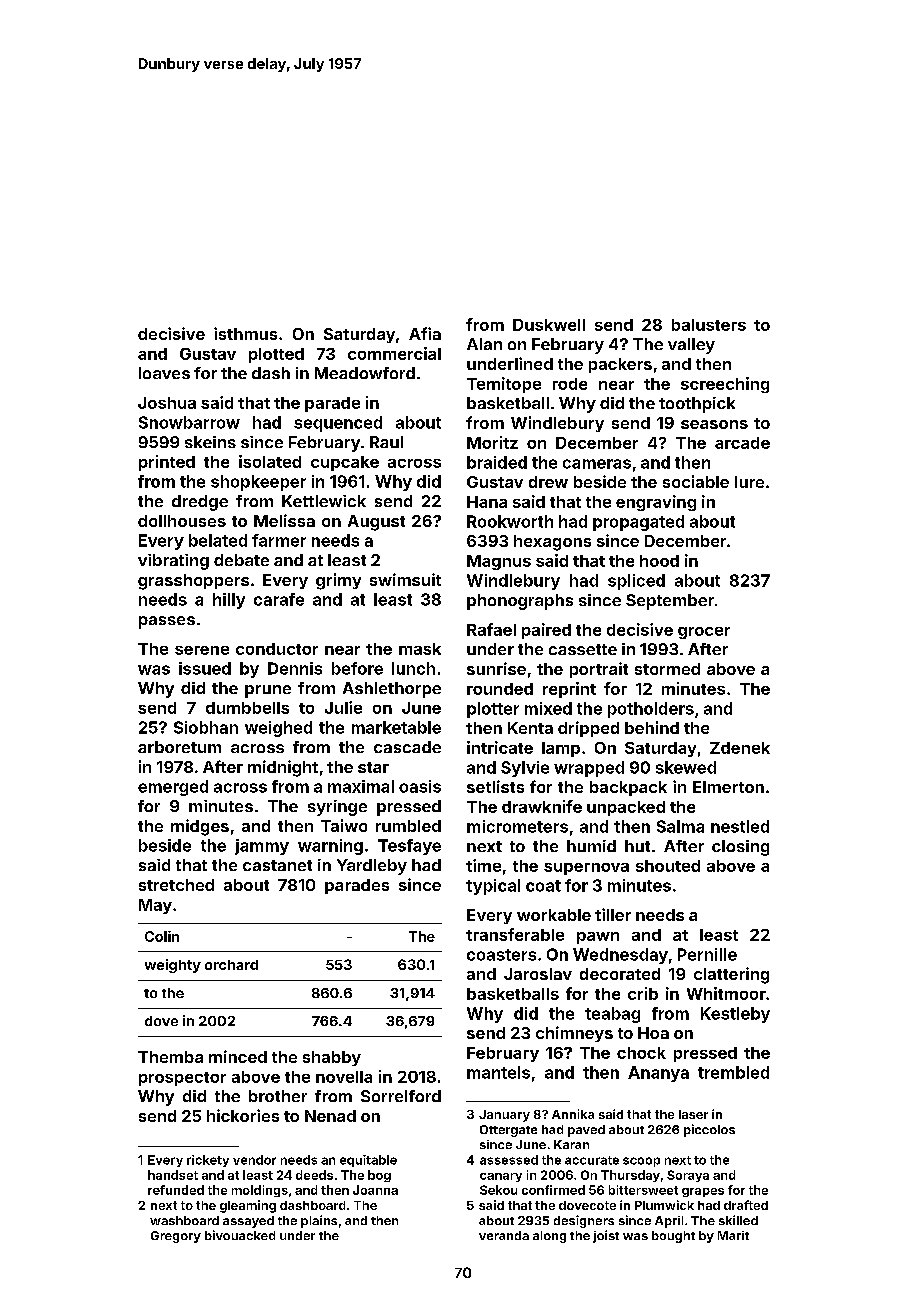  Describe the element at coordinates (231, 965) in the image. I see `orchard` at that location.
